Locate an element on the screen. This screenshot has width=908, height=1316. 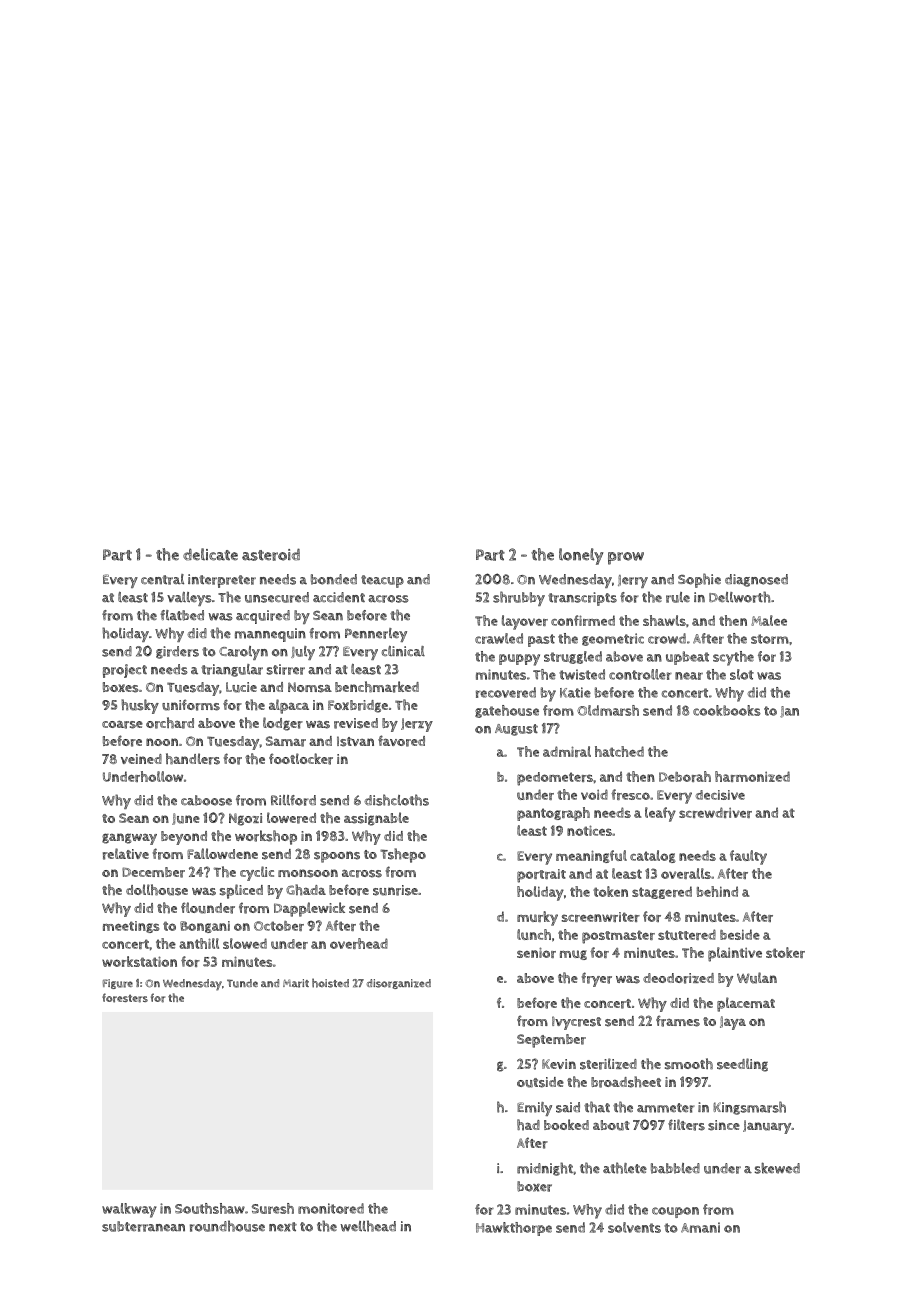
hatched is located at coordinates (619, 751).
